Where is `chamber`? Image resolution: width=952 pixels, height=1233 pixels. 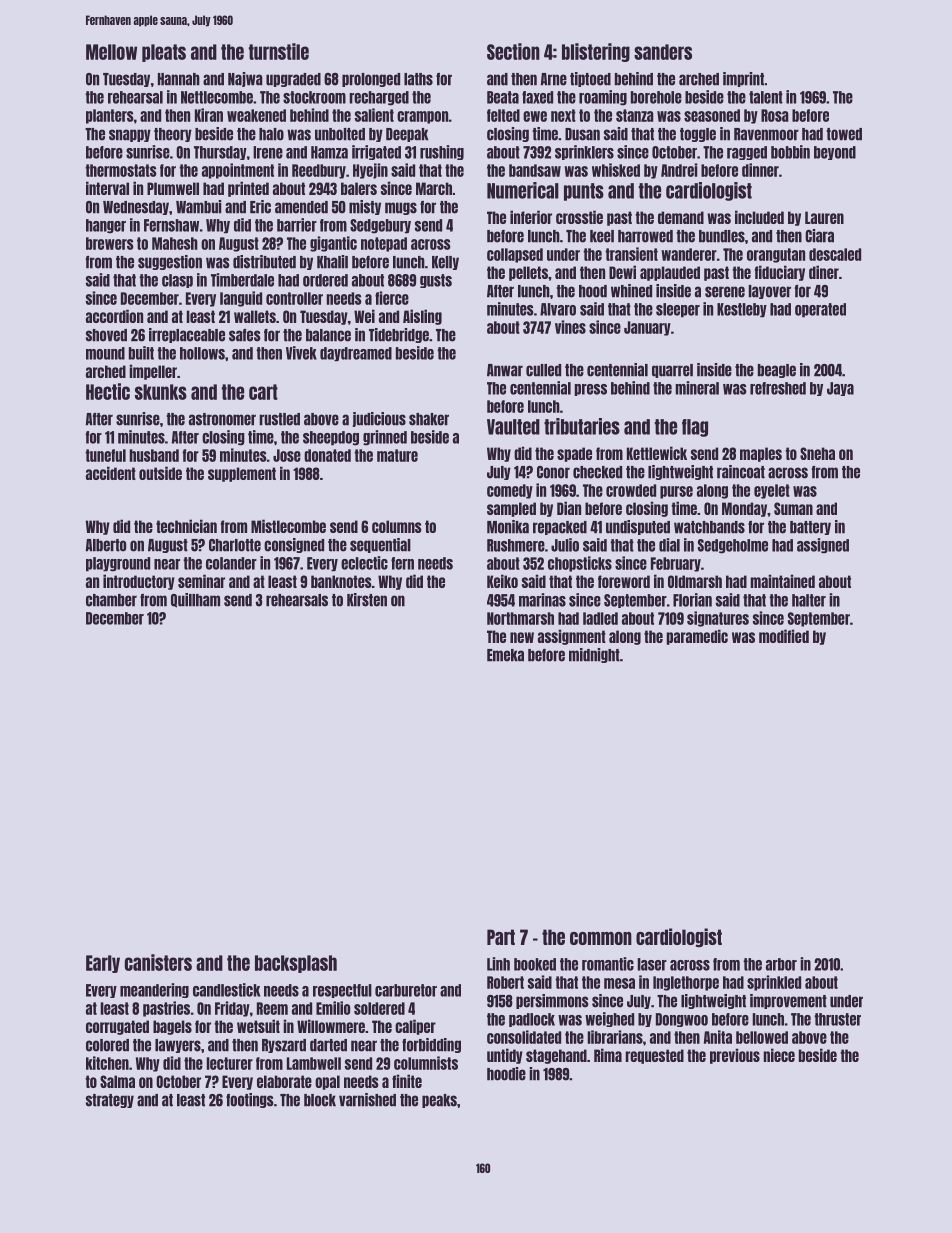
chamber is located at coordinates (111, 600).
